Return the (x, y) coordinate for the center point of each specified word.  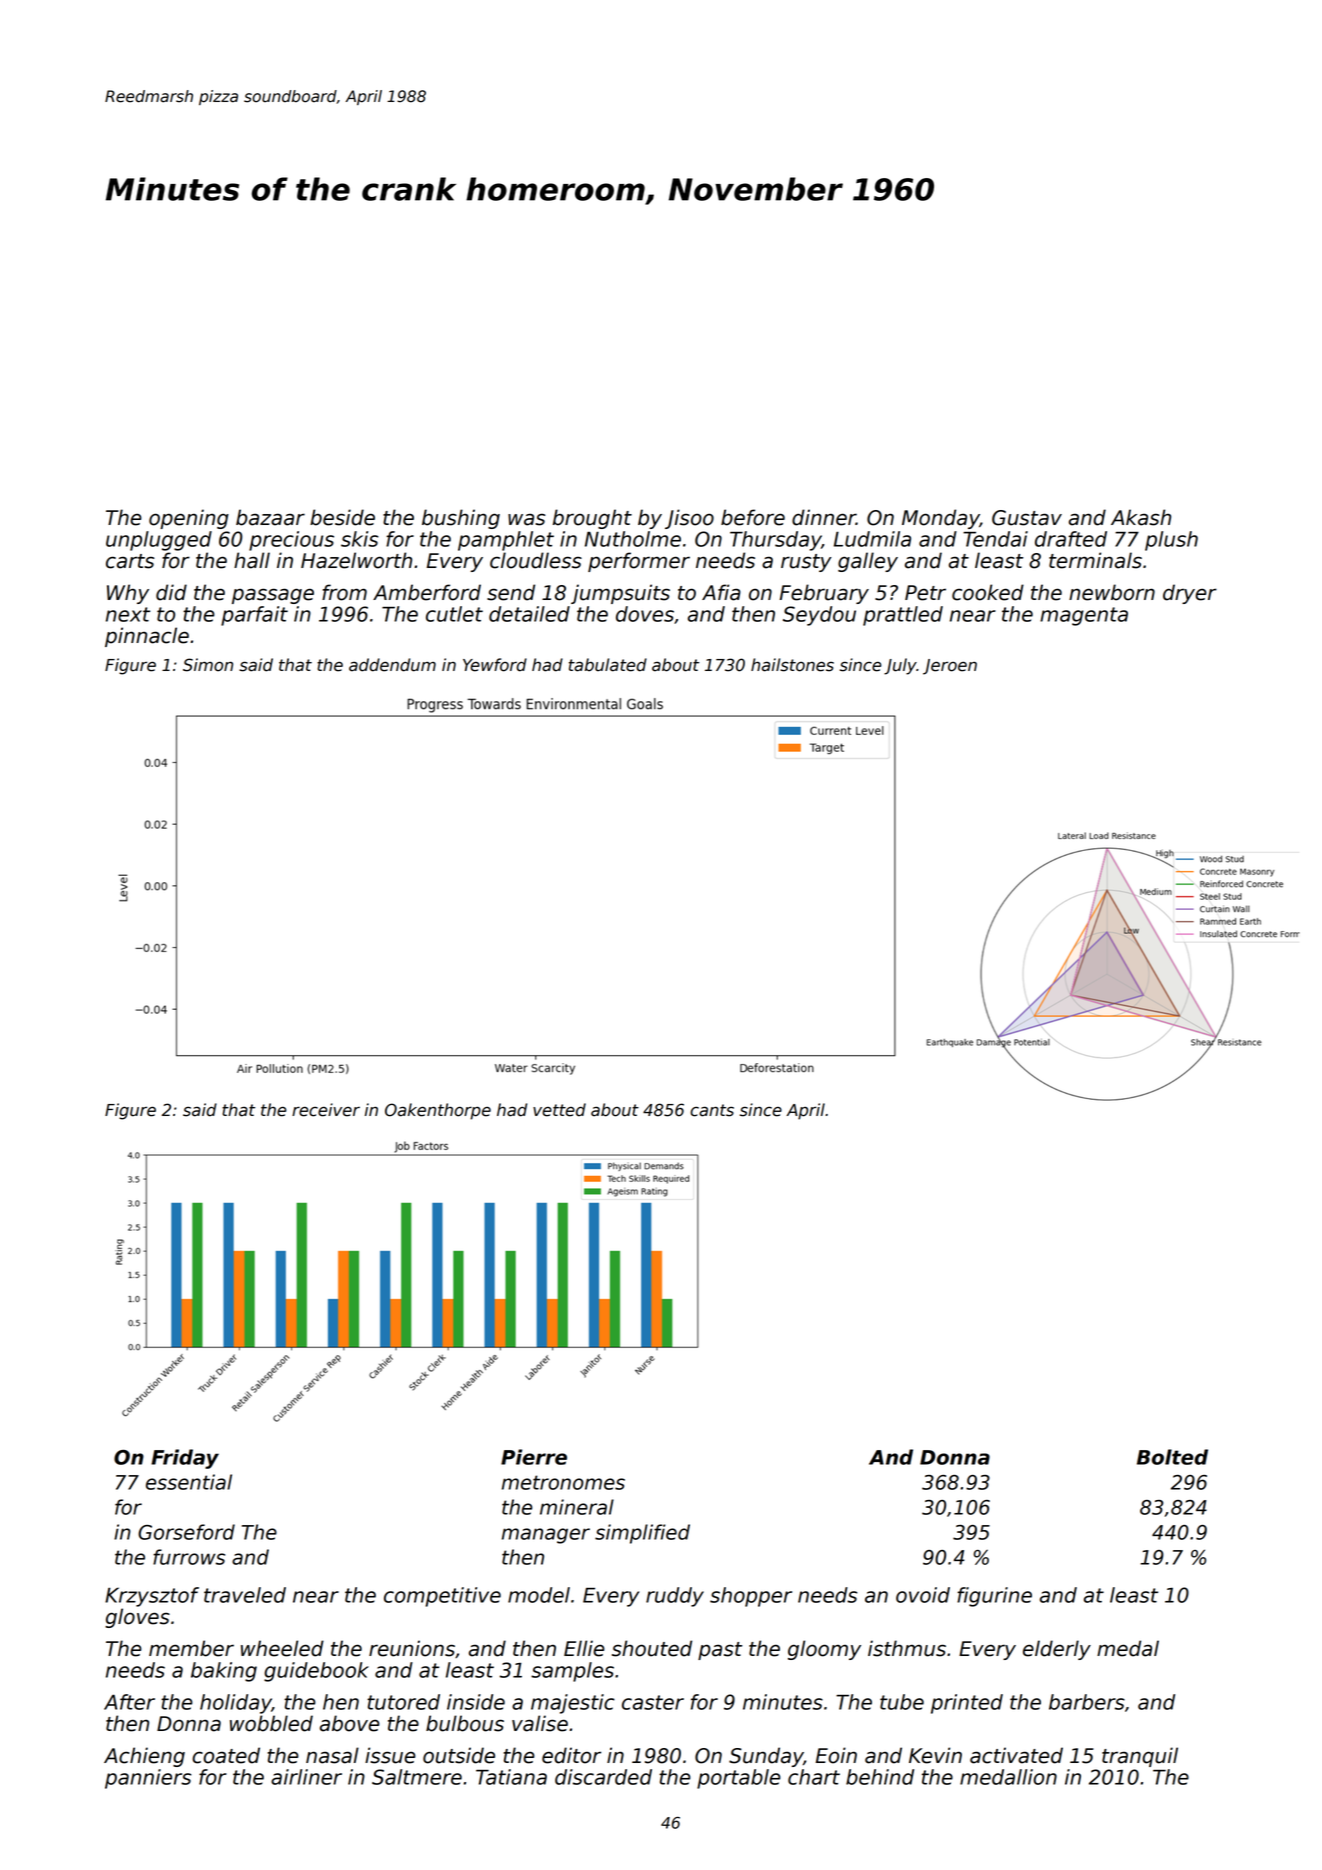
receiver (326, 1110)
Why (128, 594)
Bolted (1172, 1457)
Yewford (495, 665)
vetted (559, 1110)
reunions (412, 1648)
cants (712, 1110)
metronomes (563, 1482)
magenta (1084, 616)
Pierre (534, 1457)
